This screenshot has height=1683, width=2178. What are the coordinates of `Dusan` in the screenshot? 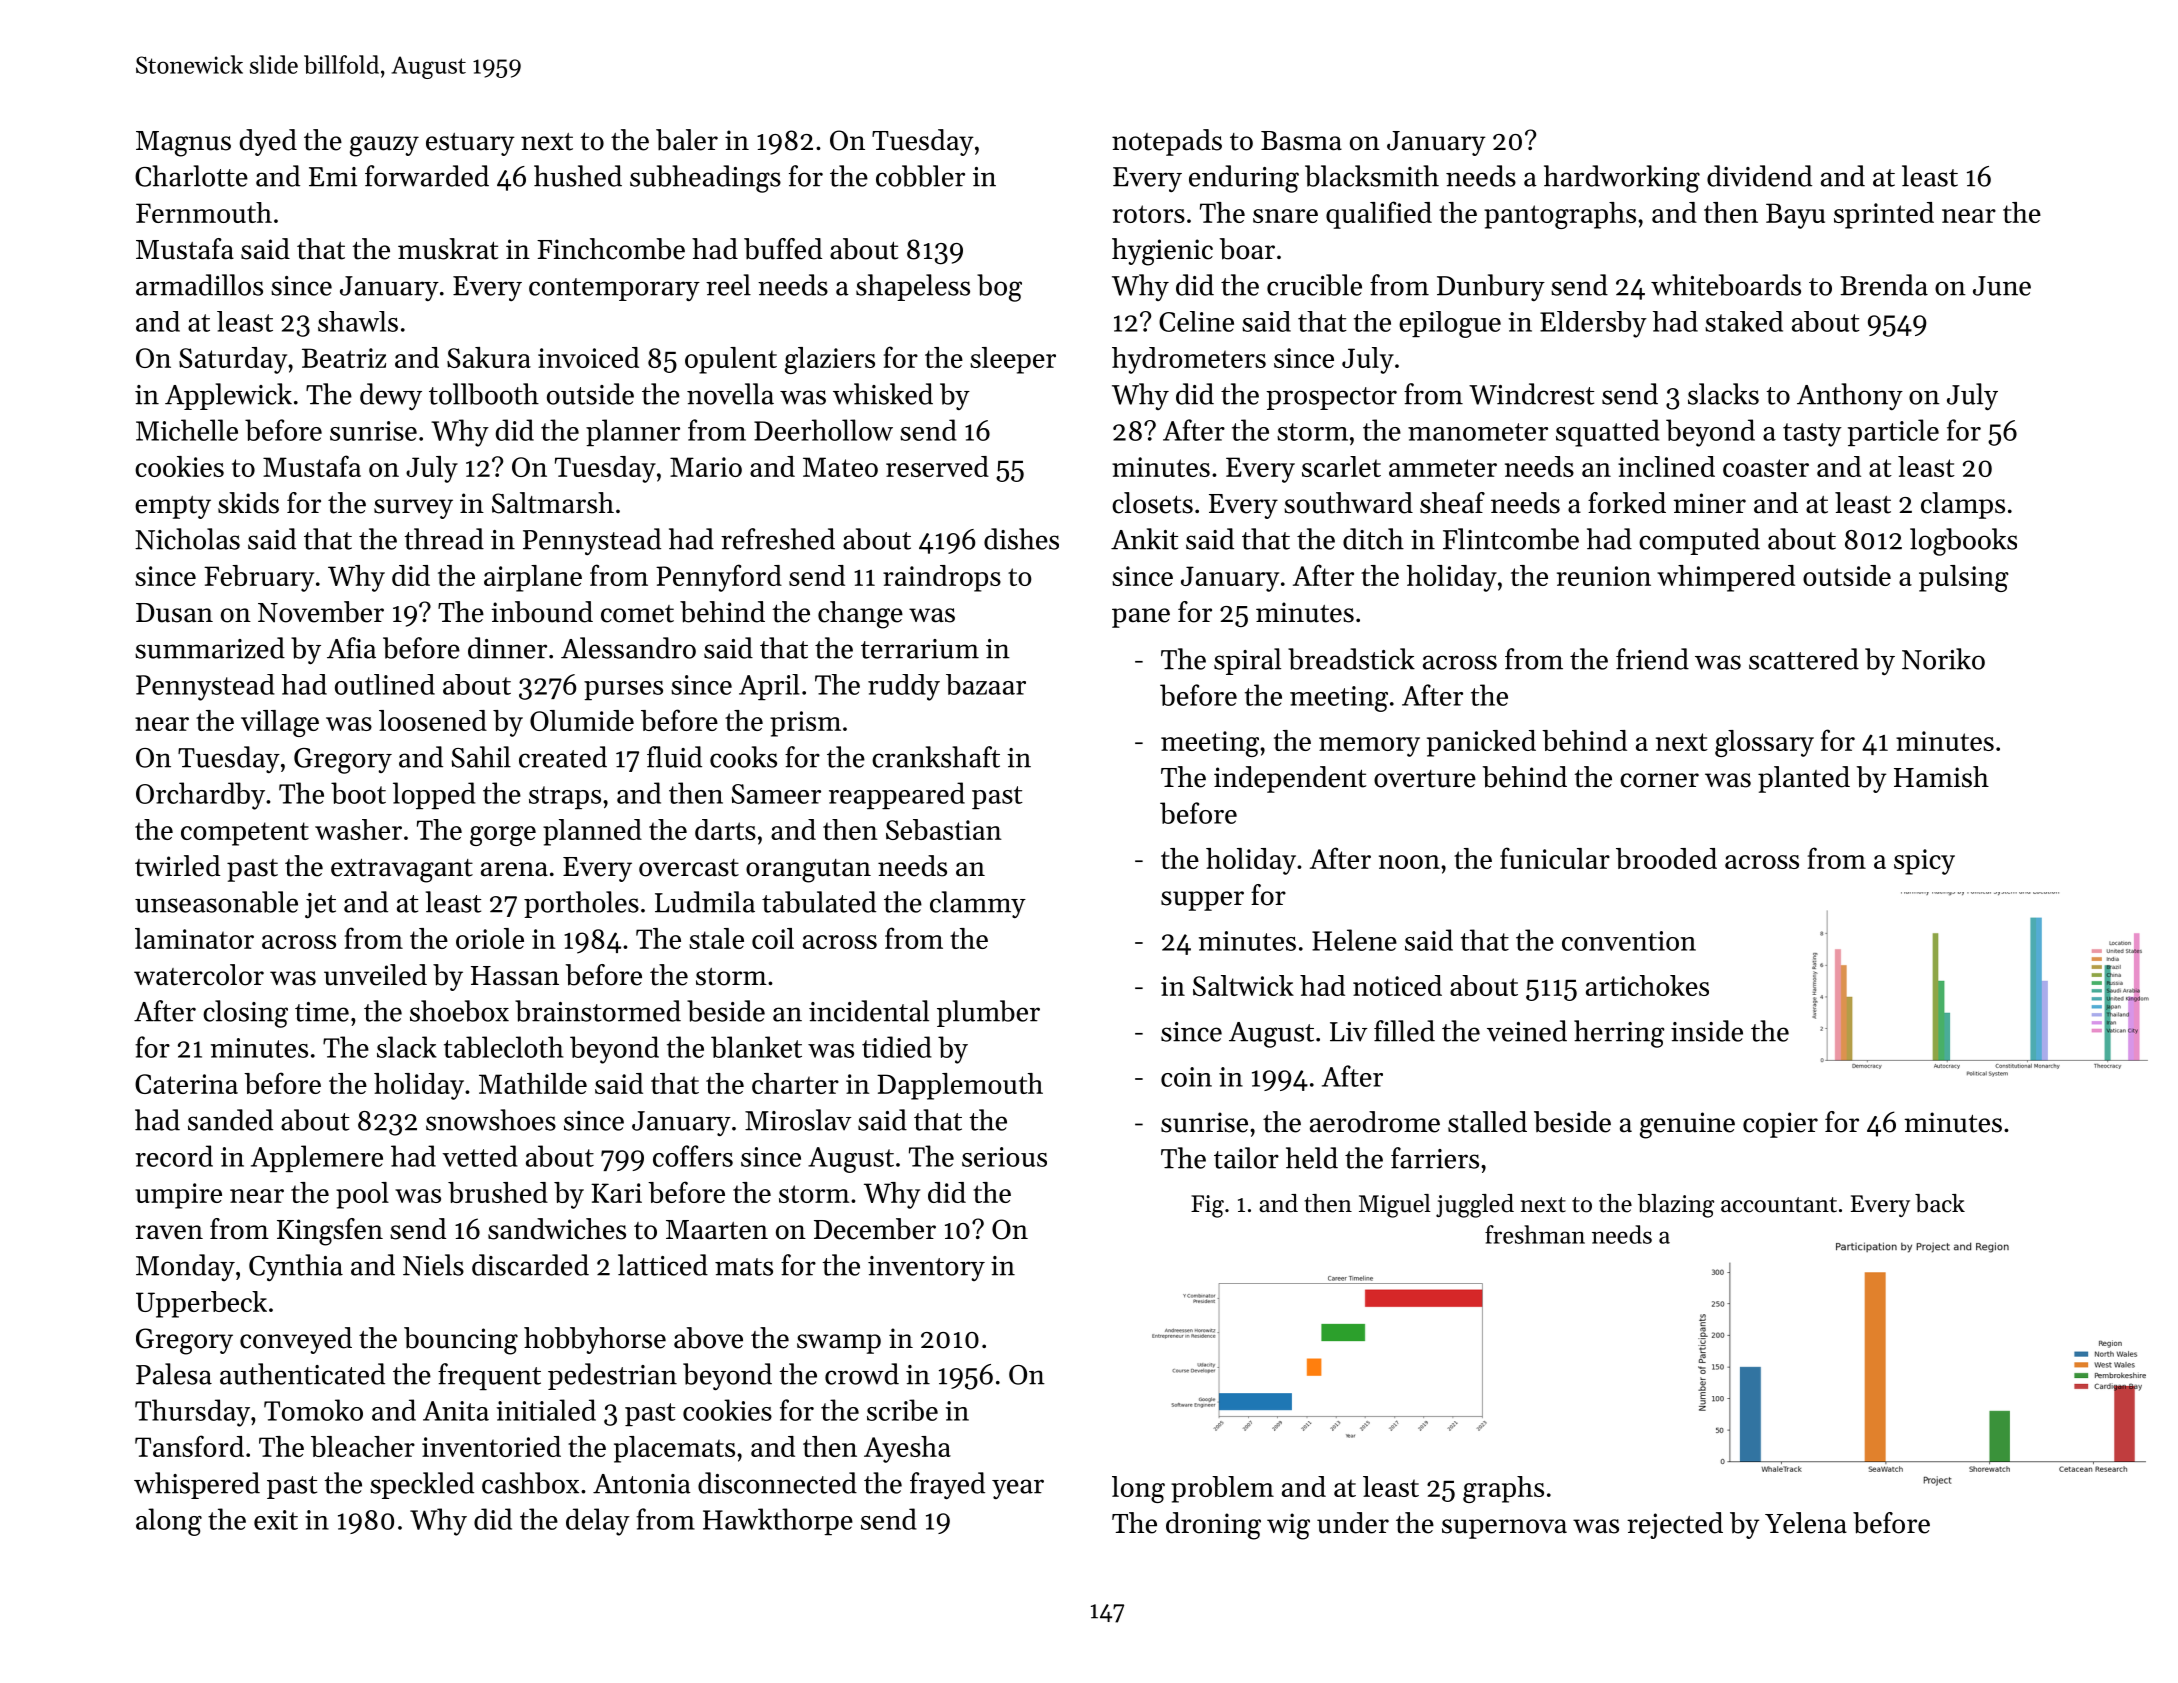 It's located at (174, 613).
